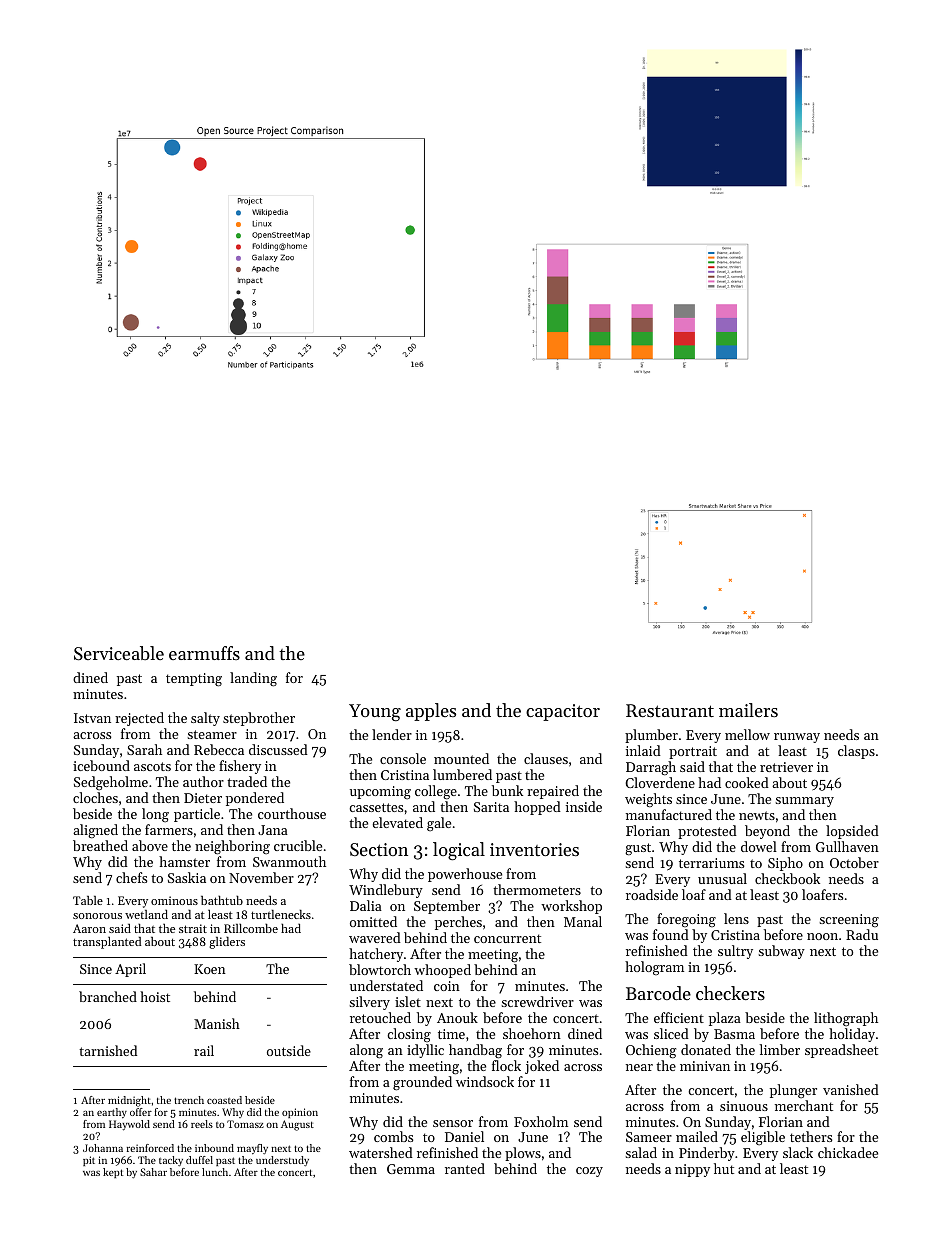 This screenshot has width=952, height=1233. I want to click on joked, so click(542, 1067).
